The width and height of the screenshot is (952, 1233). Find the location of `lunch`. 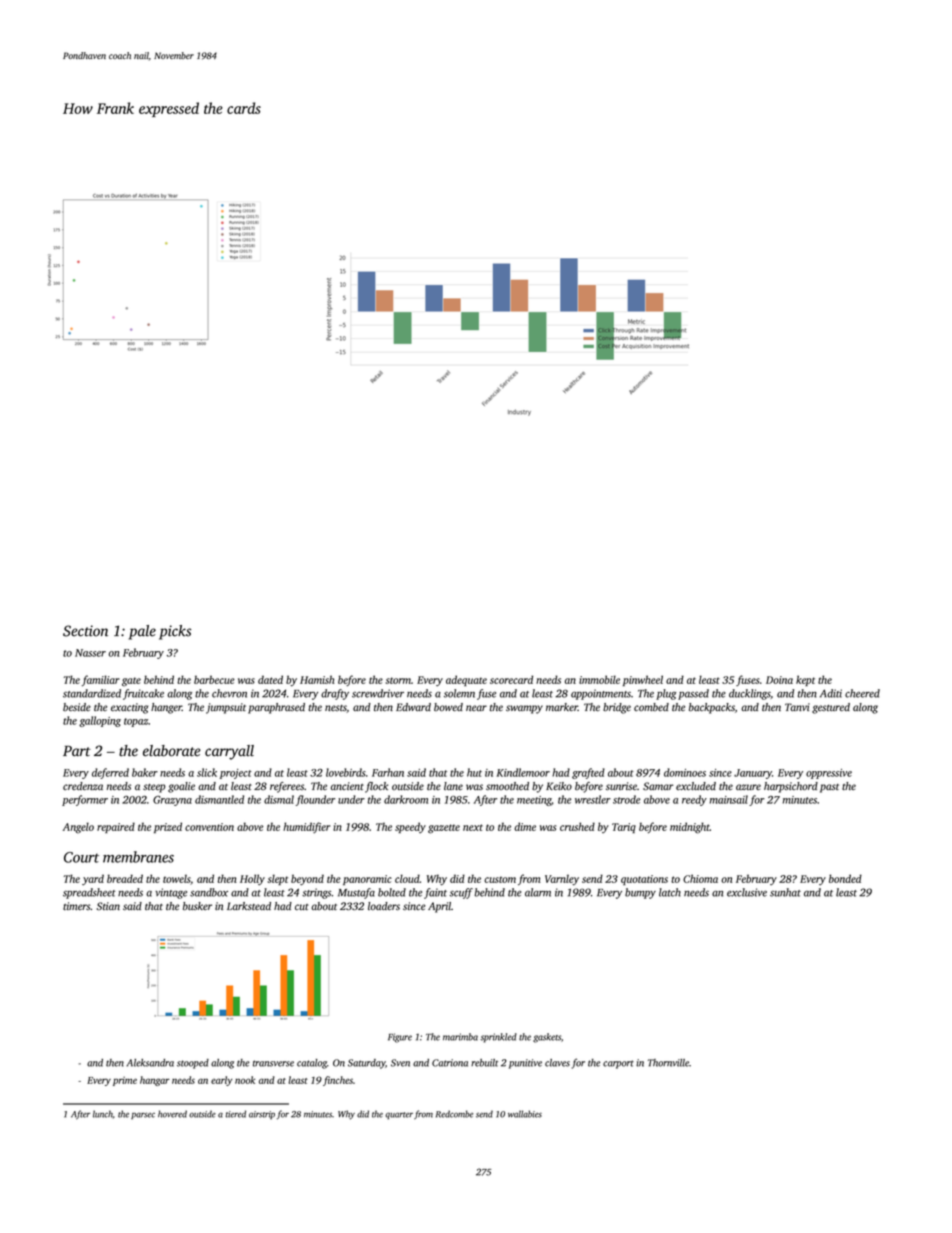

lunch is located at coordinates (103, 1114).
